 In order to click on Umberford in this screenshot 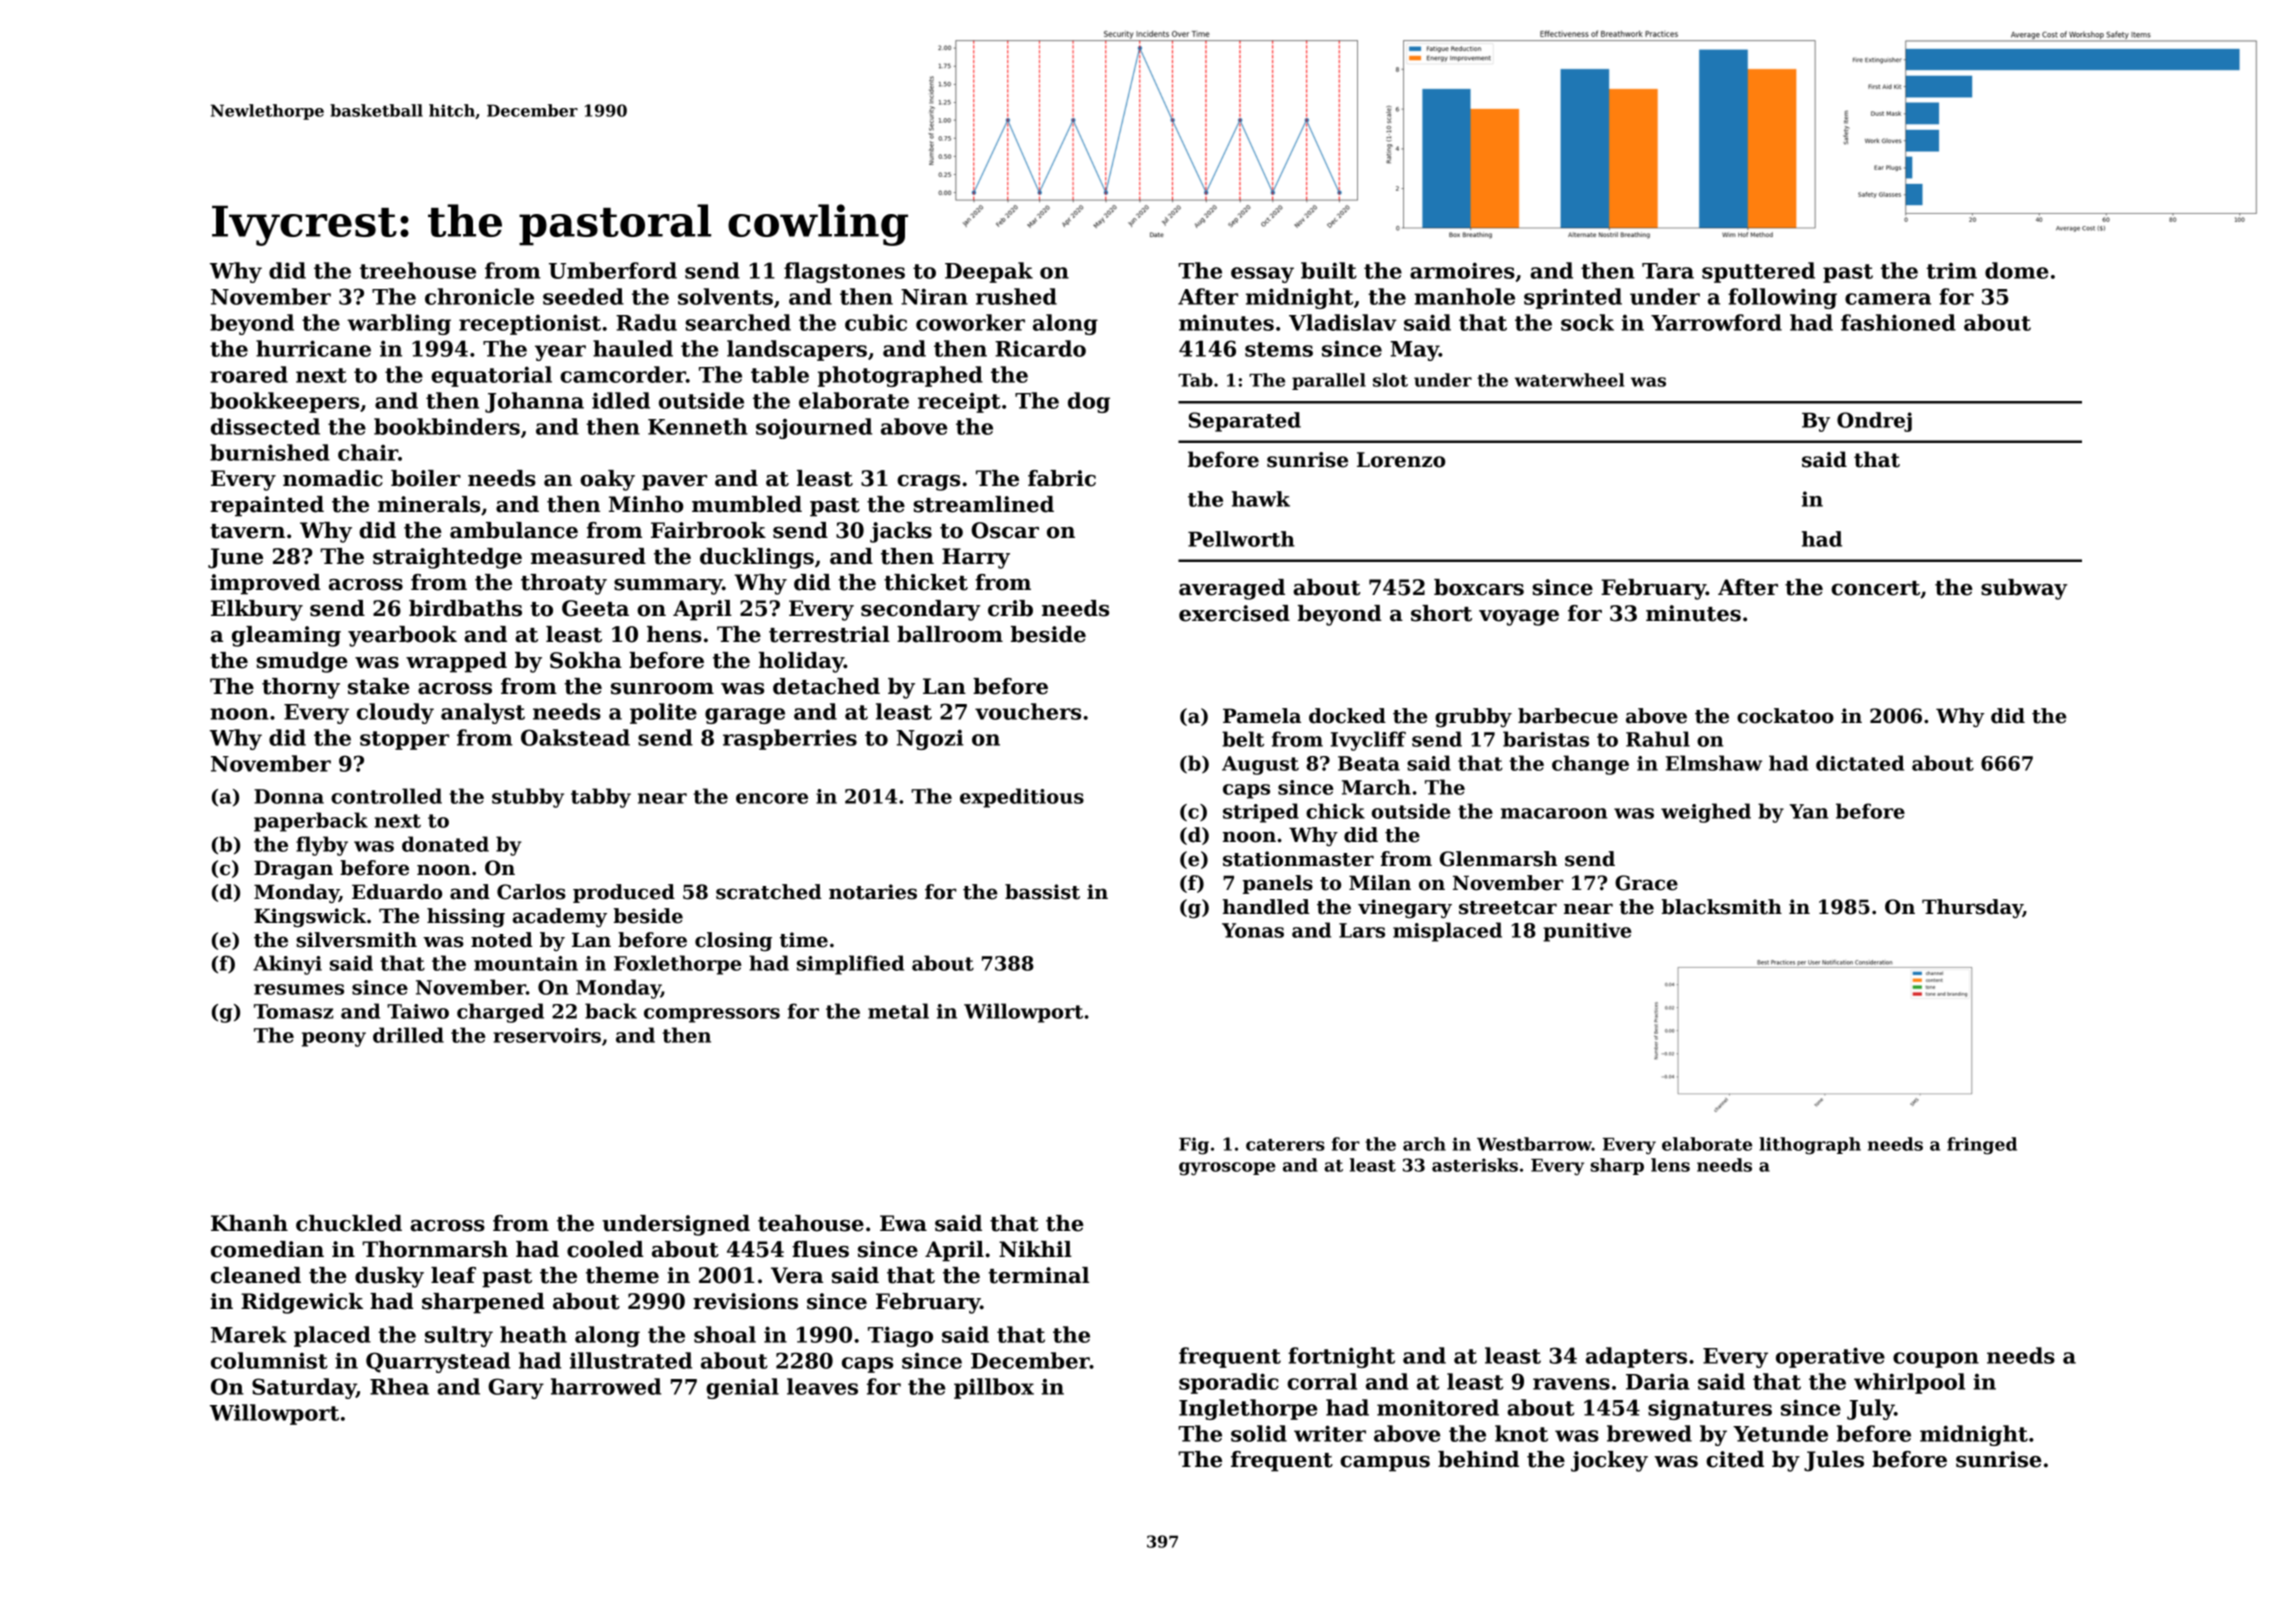, I will do `click(613, 270)`.
